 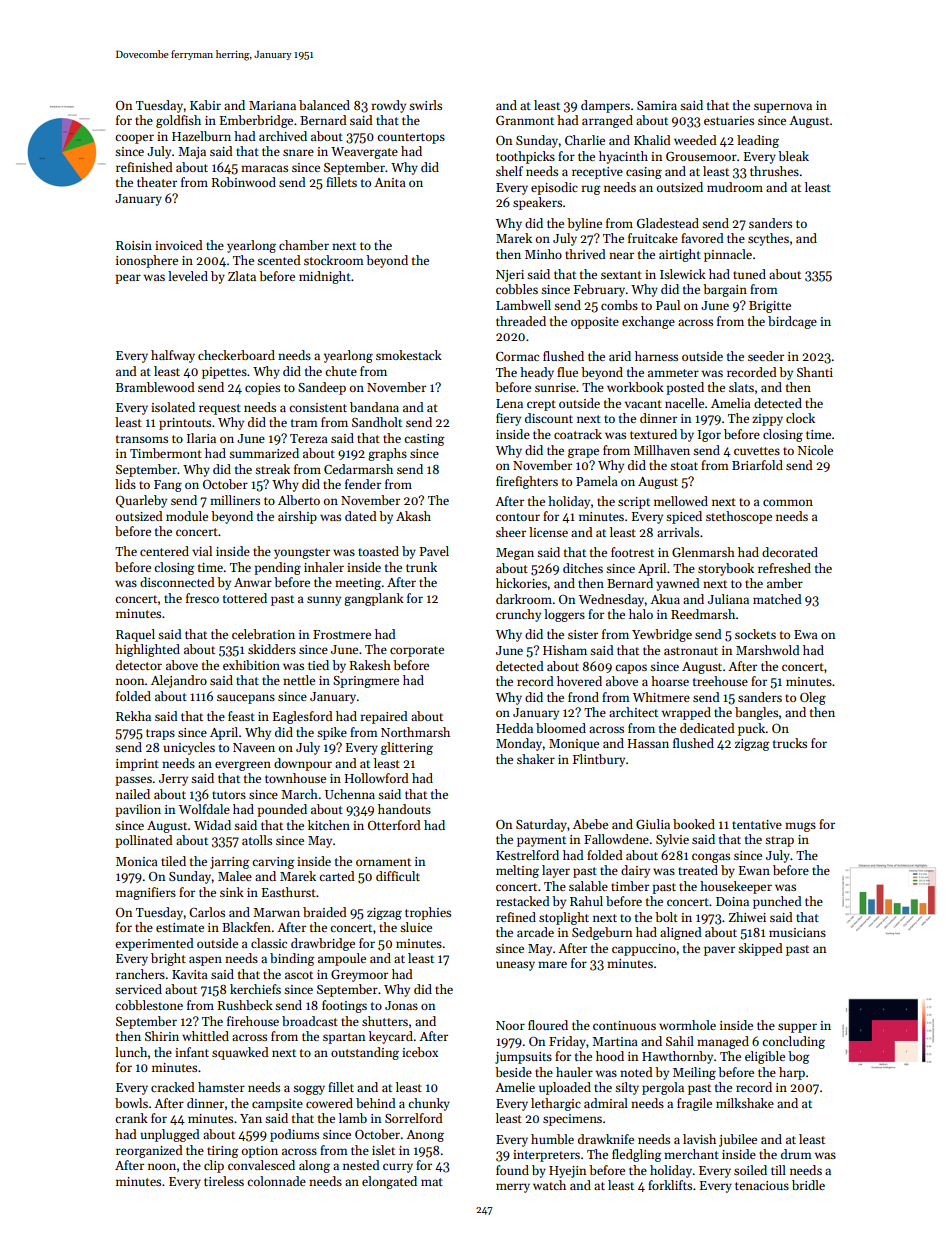 I want to click on sockets, so click(x=755, y=634).
